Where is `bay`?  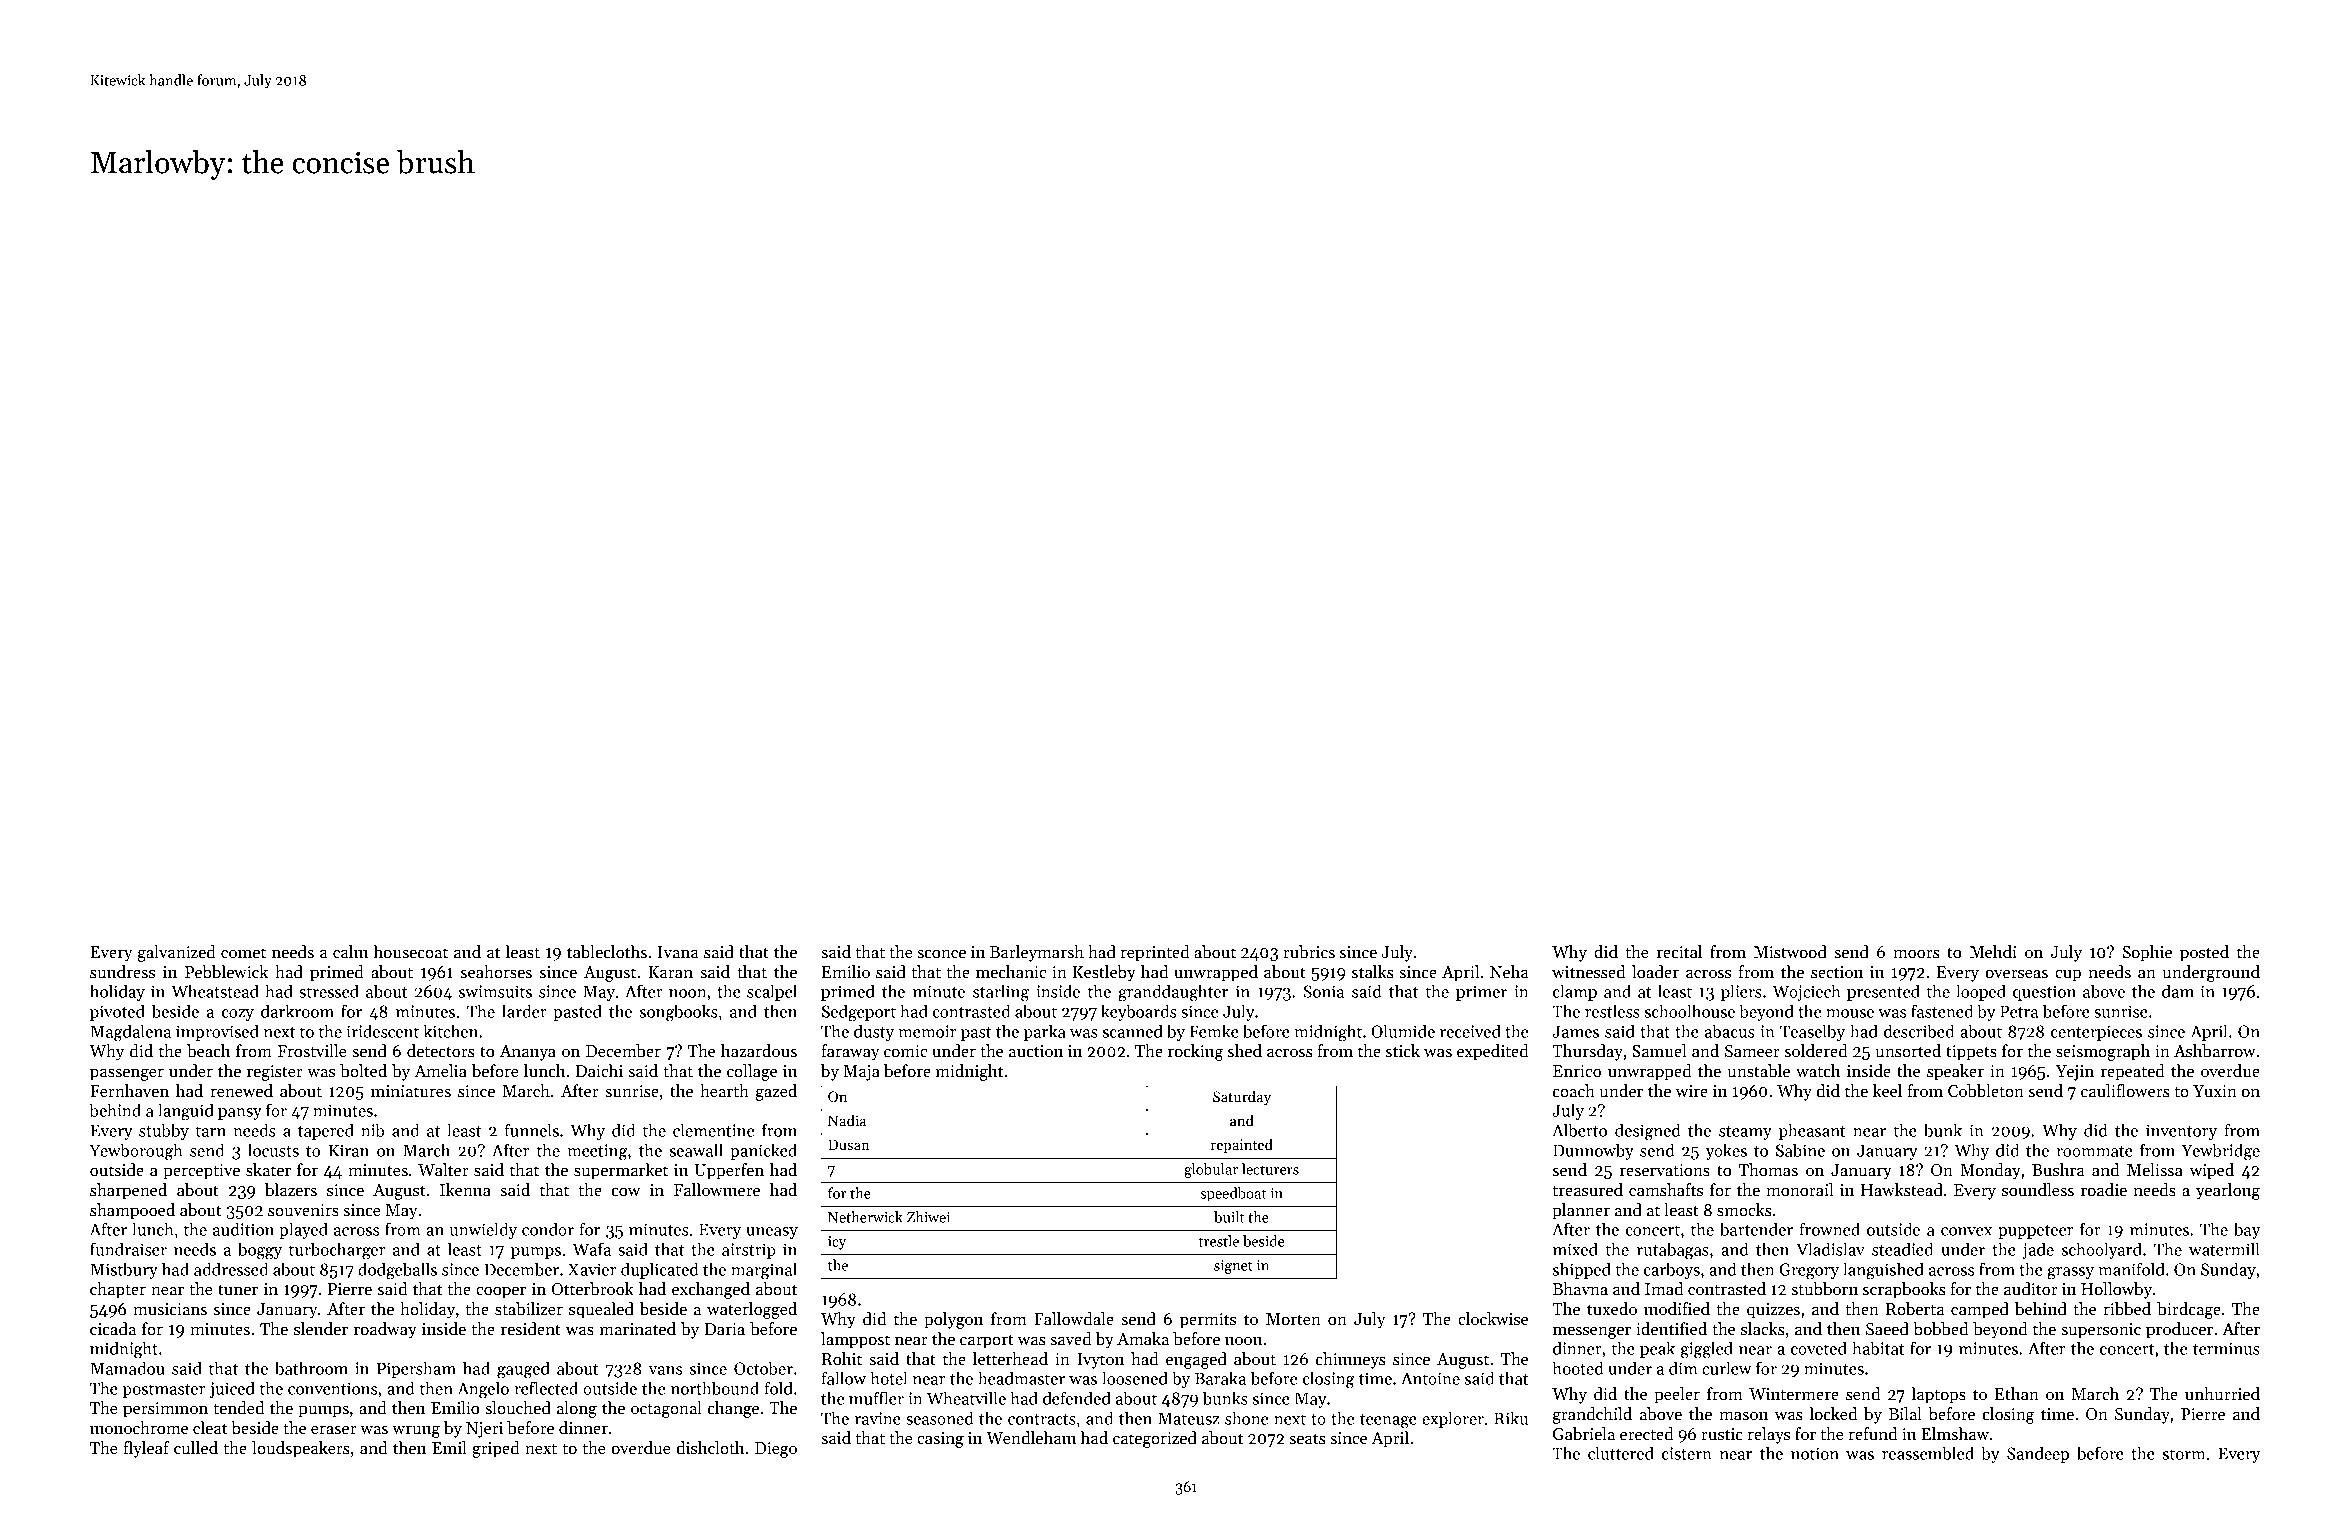
bay is located at coordinates (2247, 1230).
